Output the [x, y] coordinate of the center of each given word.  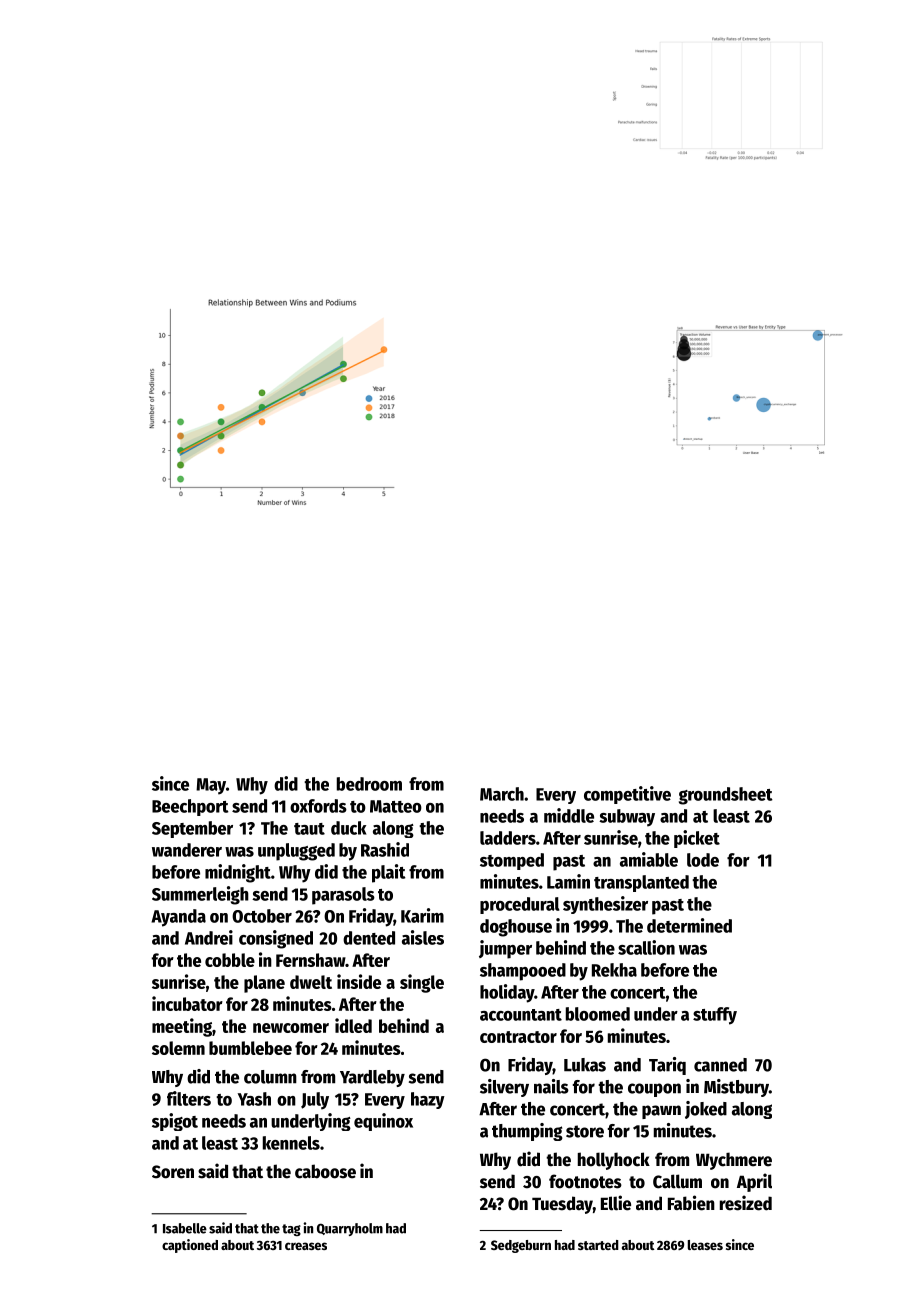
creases [306, 1246]
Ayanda [178, 918]
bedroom [369, 784]
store [585, 1131]
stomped [512, 861]
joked [706, 1110]
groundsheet [726, 796]
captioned [190, 1246]
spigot [175, 1122]
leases [705, 1245]
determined [689, 925]
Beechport [190, 807]
